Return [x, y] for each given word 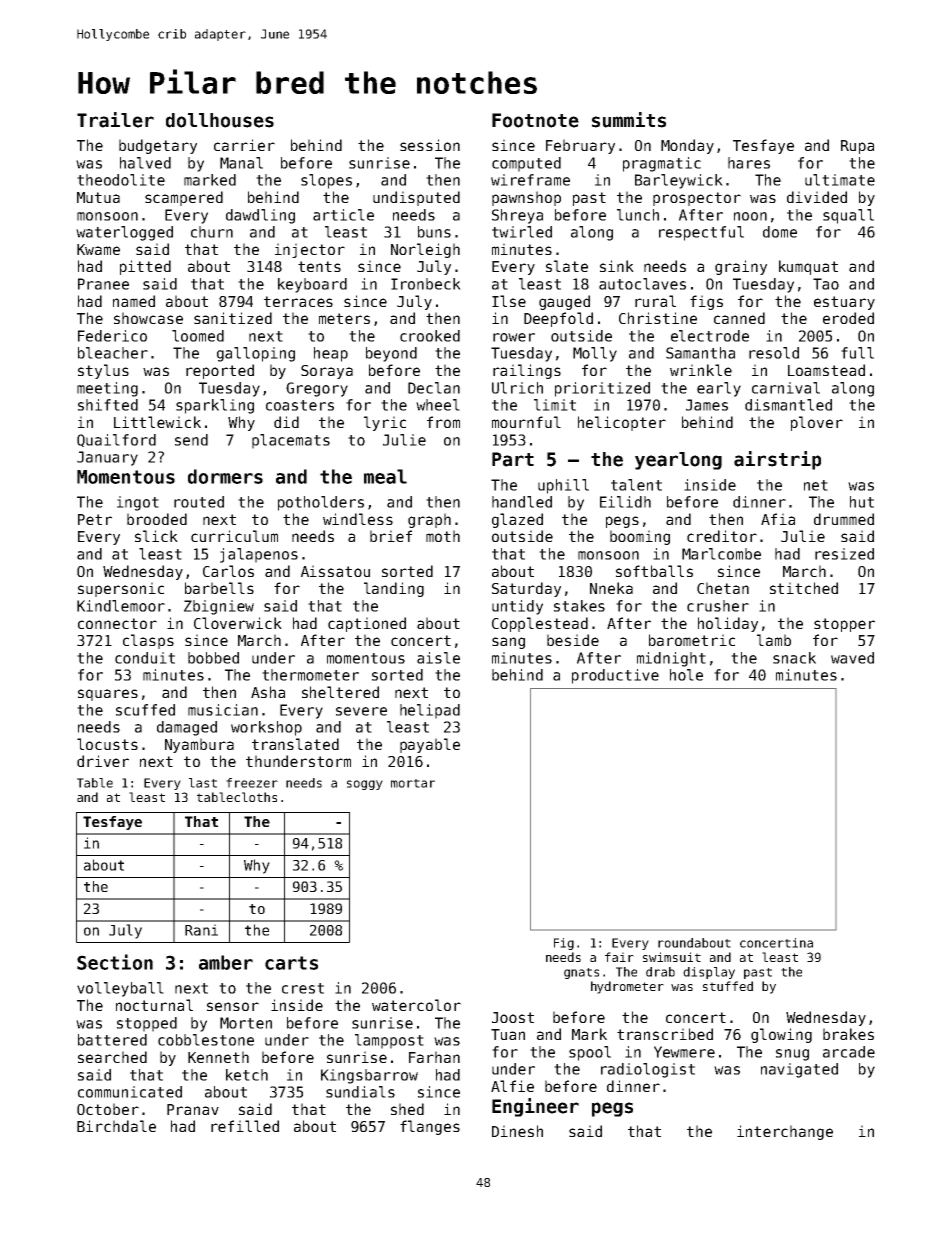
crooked [430, 336]
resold [774, 353]
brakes [848, 1034]
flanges [430, 1127]
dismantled [788, 405]
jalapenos [259, 555]
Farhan [434, 1057]
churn [212, 232]
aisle [438, 658]
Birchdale [116, 1126]
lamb [774, 640]
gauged [564, 302]
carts [291, 963]
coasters [300, 405]
